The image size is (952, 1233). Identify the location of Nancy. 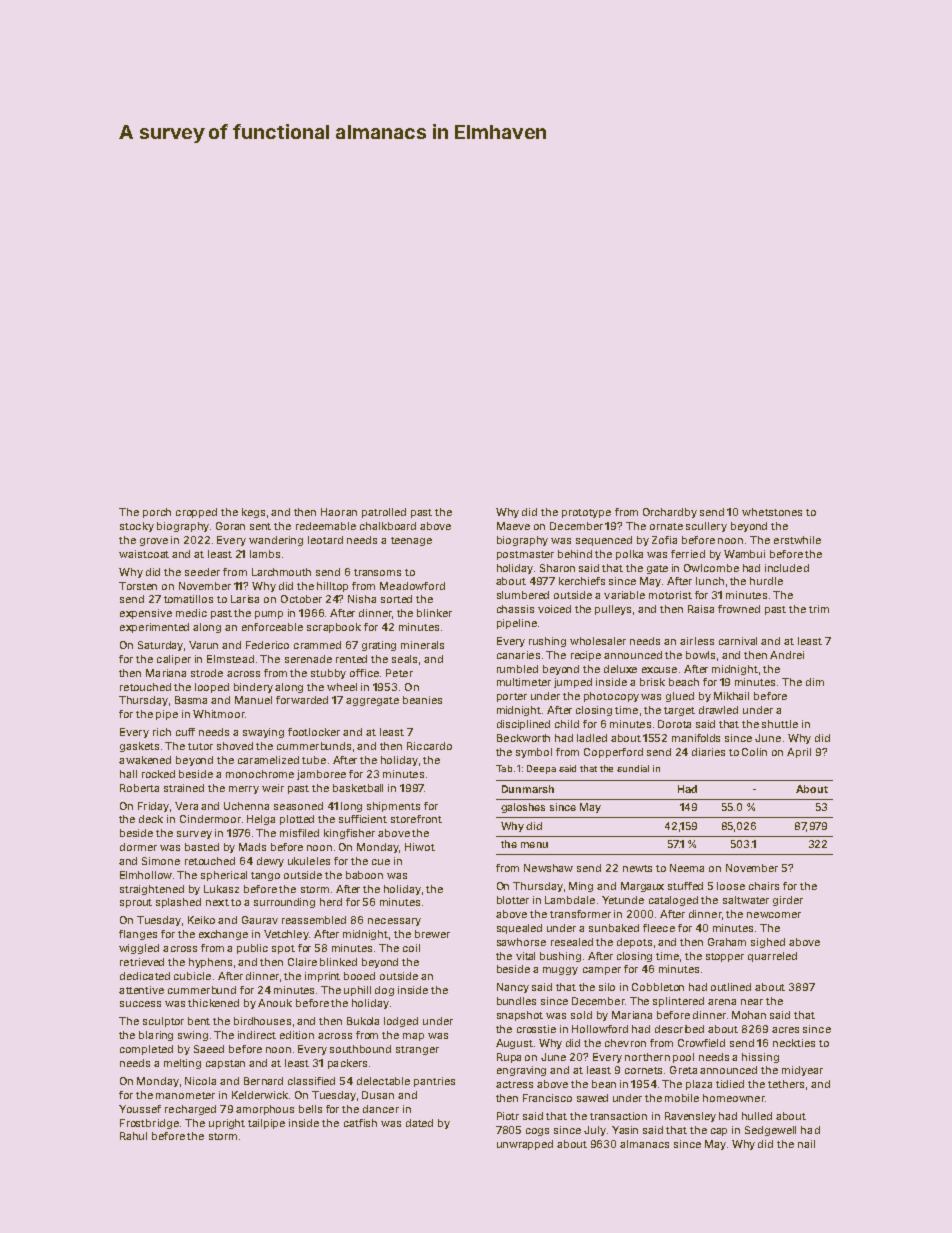
(513, 988).
